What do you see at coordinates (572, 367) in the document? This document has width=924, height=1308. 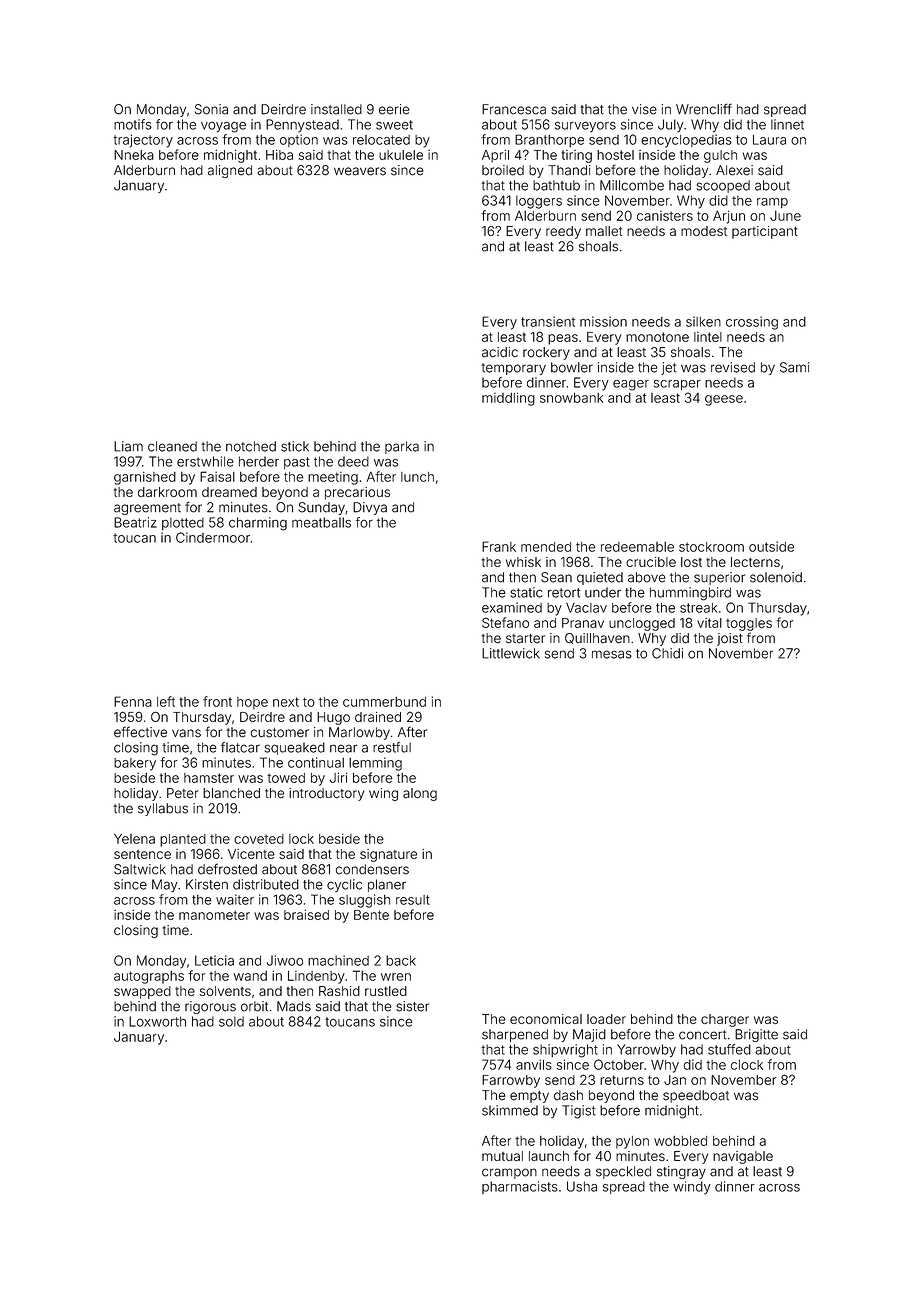 I see `bowler` at bounding box center [572, 367].
